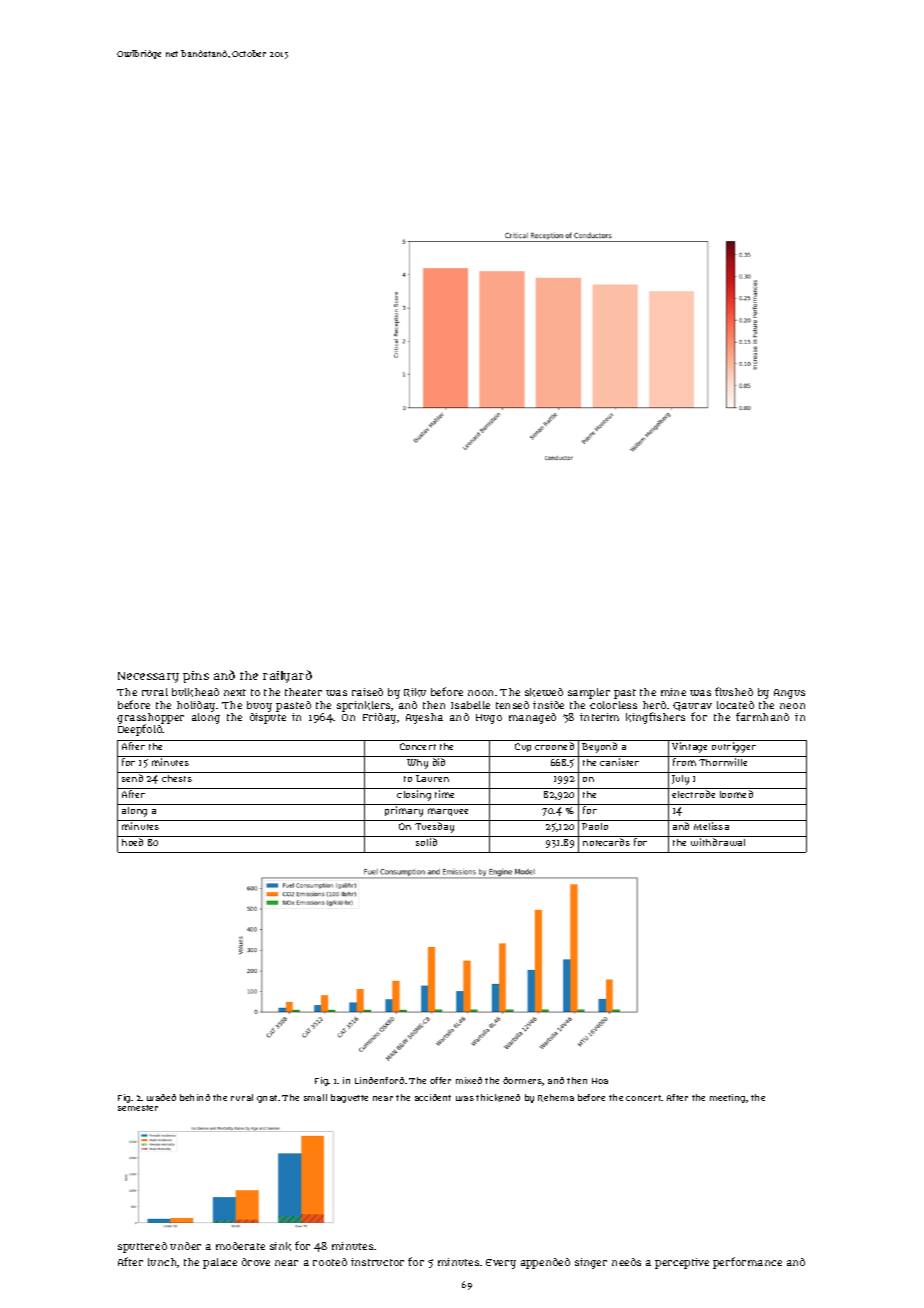  What do you see at coordinates (433, 1097) in the screenshot?
I see `accident` at bounding box center [433, 1097].
